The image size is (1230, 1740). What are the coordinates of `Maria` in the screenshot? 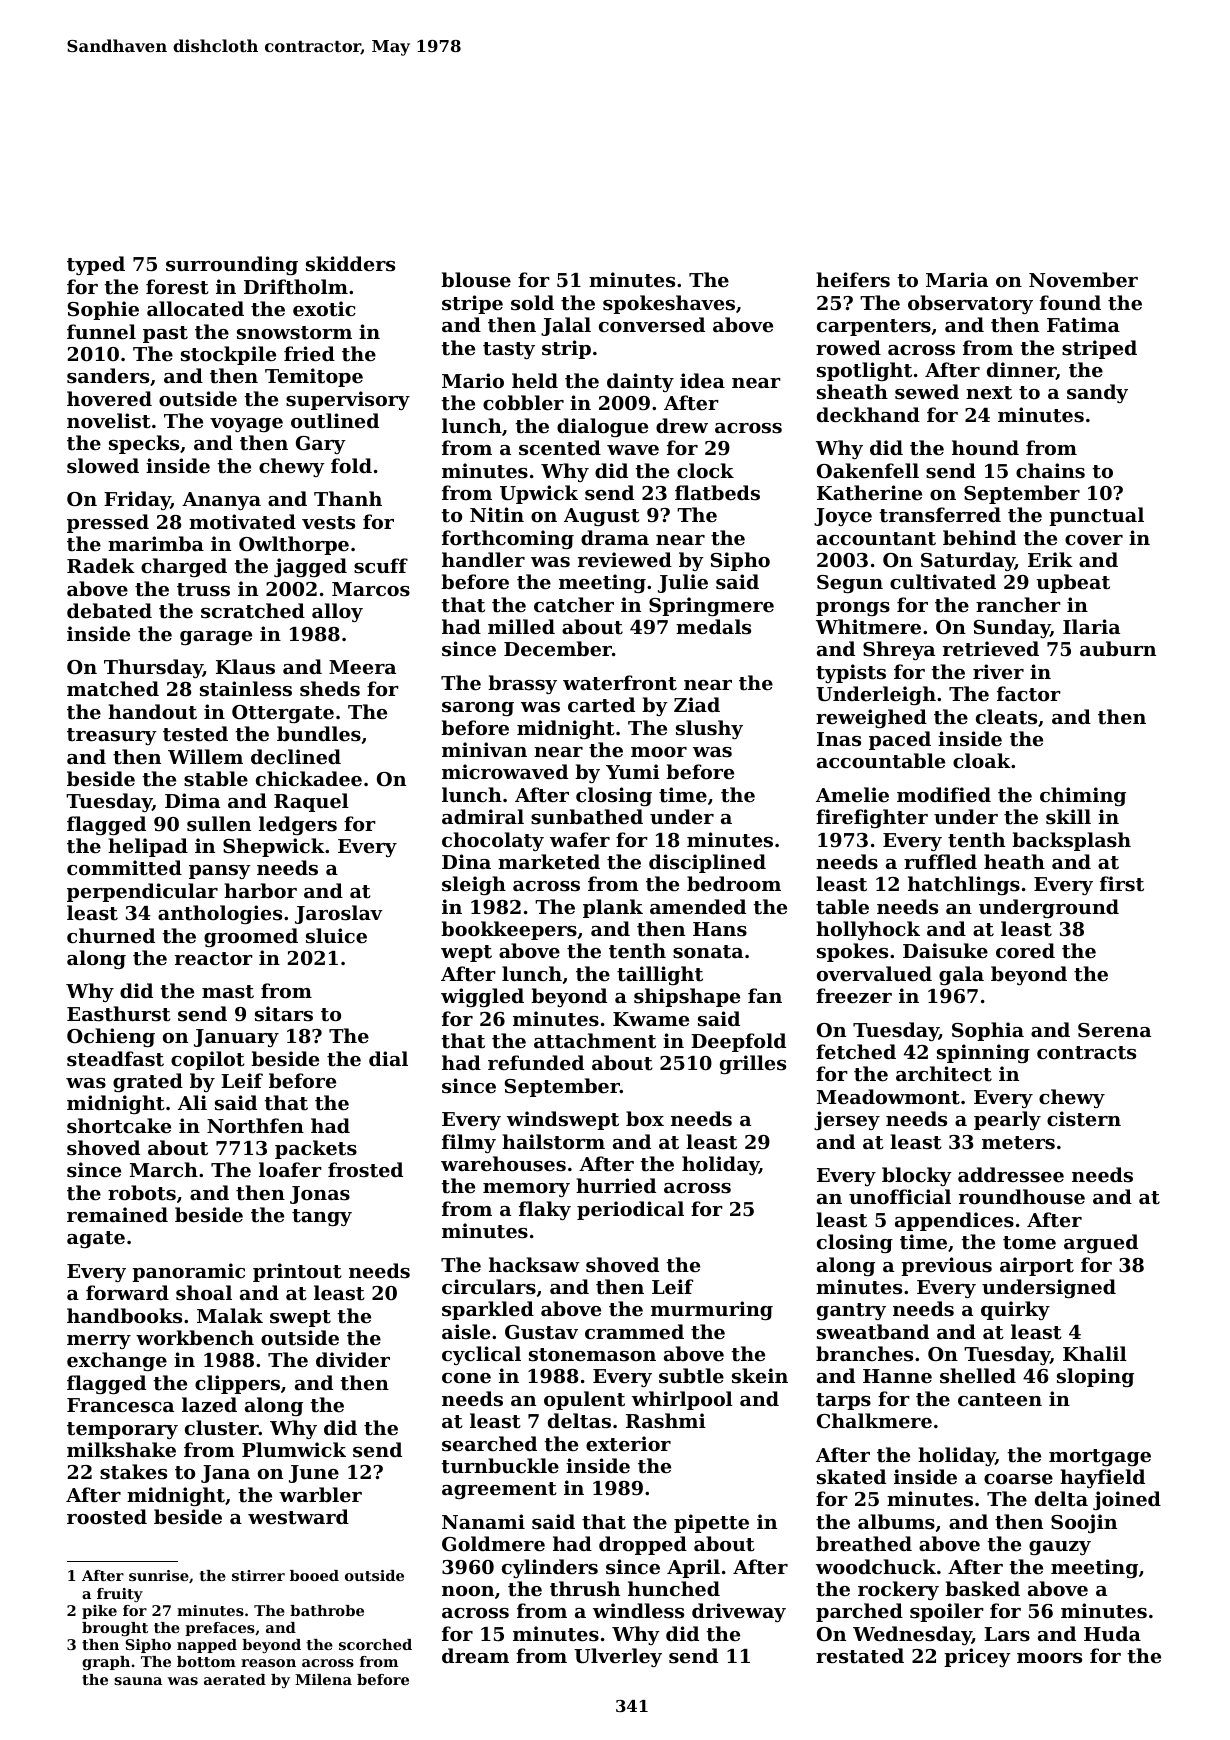 It's located at (957, 279).
